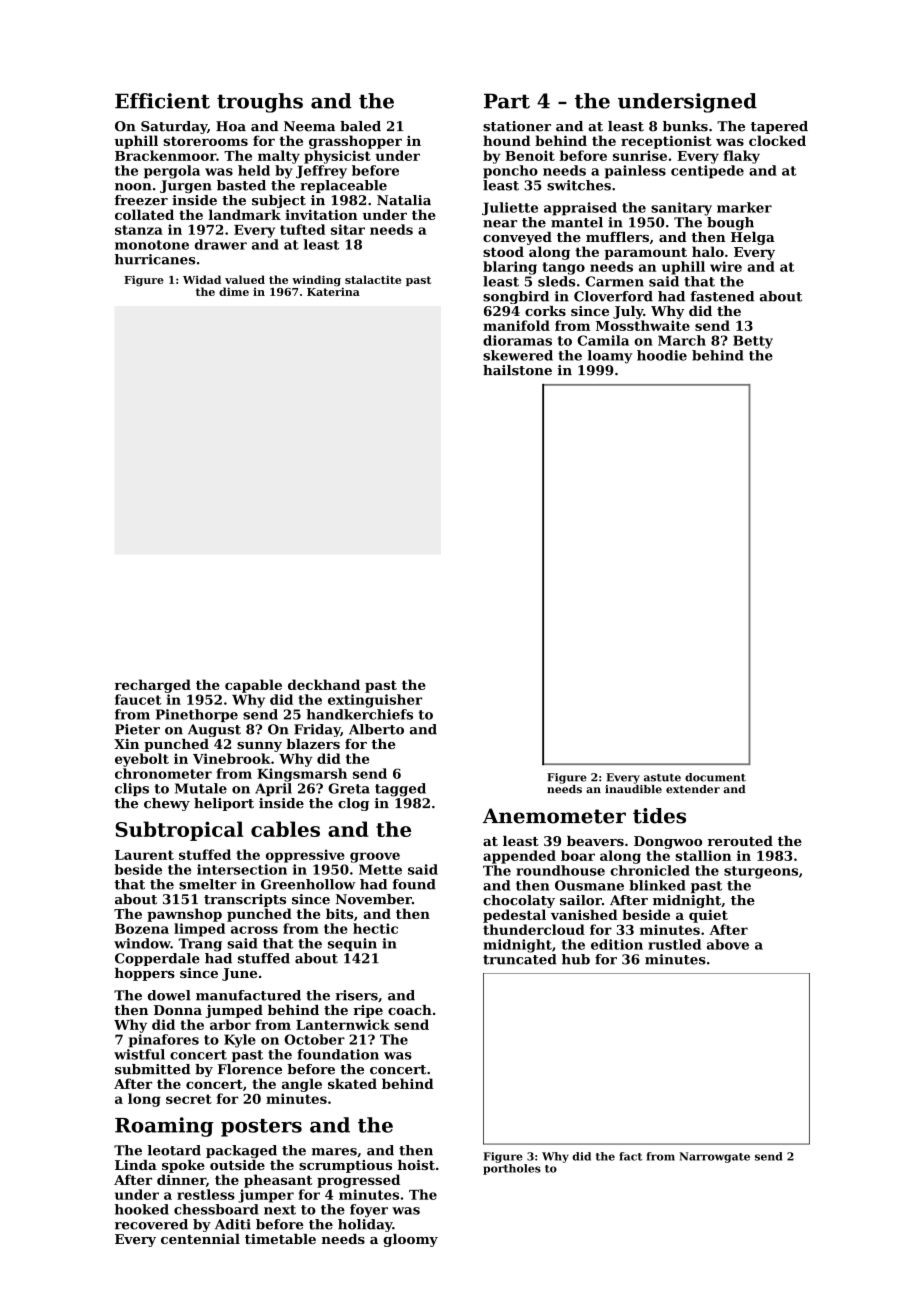  What do you see at coordinates (517, 370) in the screenshot?
I see `hailstone` at bounding box center [517, 370].
